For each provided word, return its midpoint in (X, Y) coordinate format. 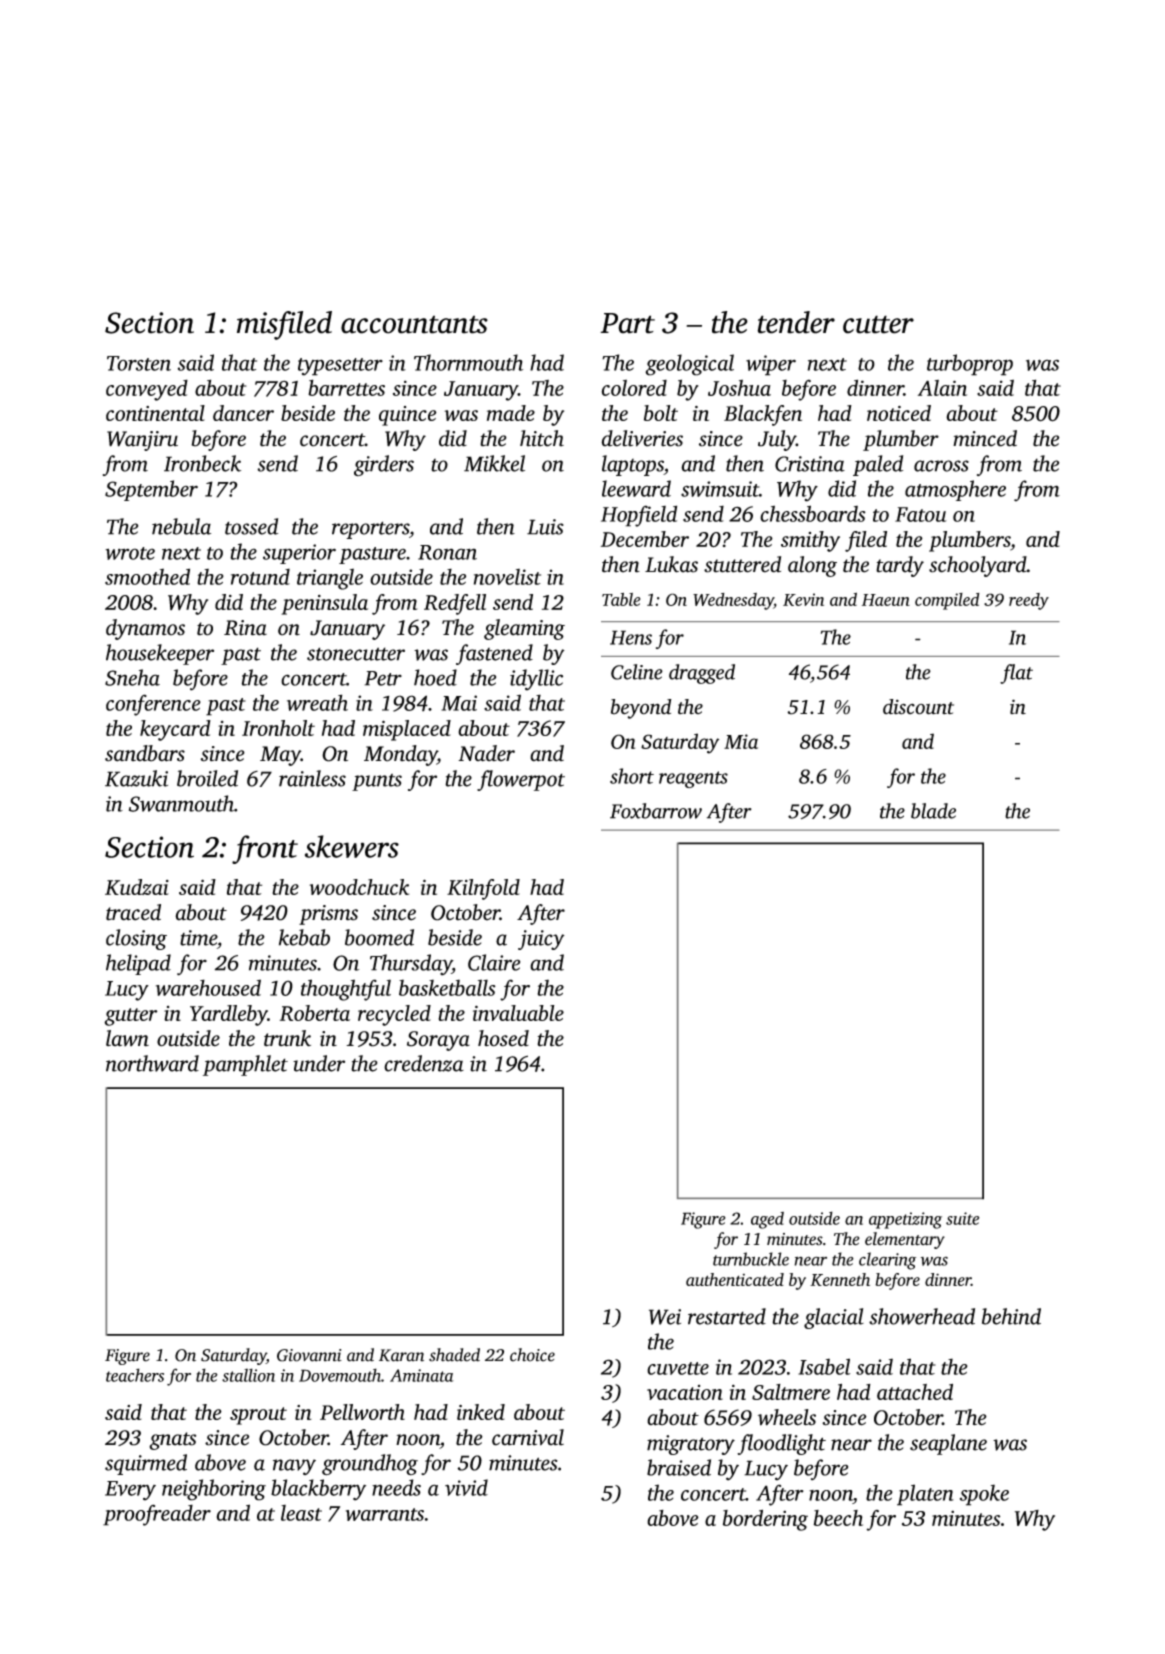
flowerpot (521, 780)
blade (933, 811)
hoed (435, 677)
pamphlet (245, 1065)
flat (1016, 674)
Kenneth (840, 1279)
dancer (243, 413)
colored (634, 387)
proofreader (157, 1515)
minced (985, 438)
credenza (424, 1063)
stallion (248, 1375)
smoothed (147, 576)
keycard (175, 730)
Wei (665, 1317)
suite (962, 1218)
